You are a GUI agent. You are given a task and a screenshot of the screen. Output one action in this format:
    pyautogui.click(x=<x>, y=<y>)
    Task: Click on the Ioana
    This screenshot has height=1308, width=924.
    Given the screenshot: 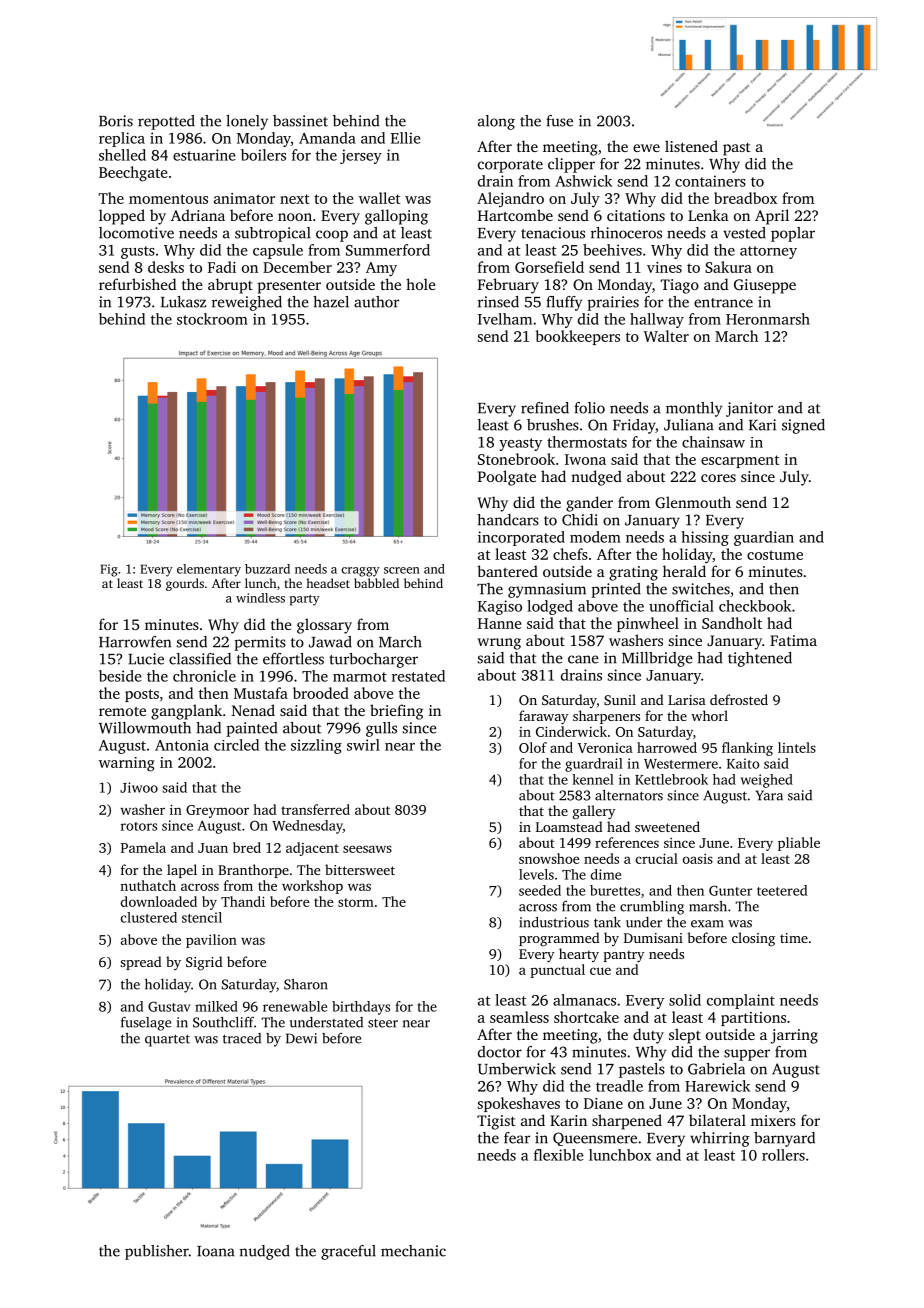 What is the action you would take?
    pyautogui.click(x=215, y=1251)
